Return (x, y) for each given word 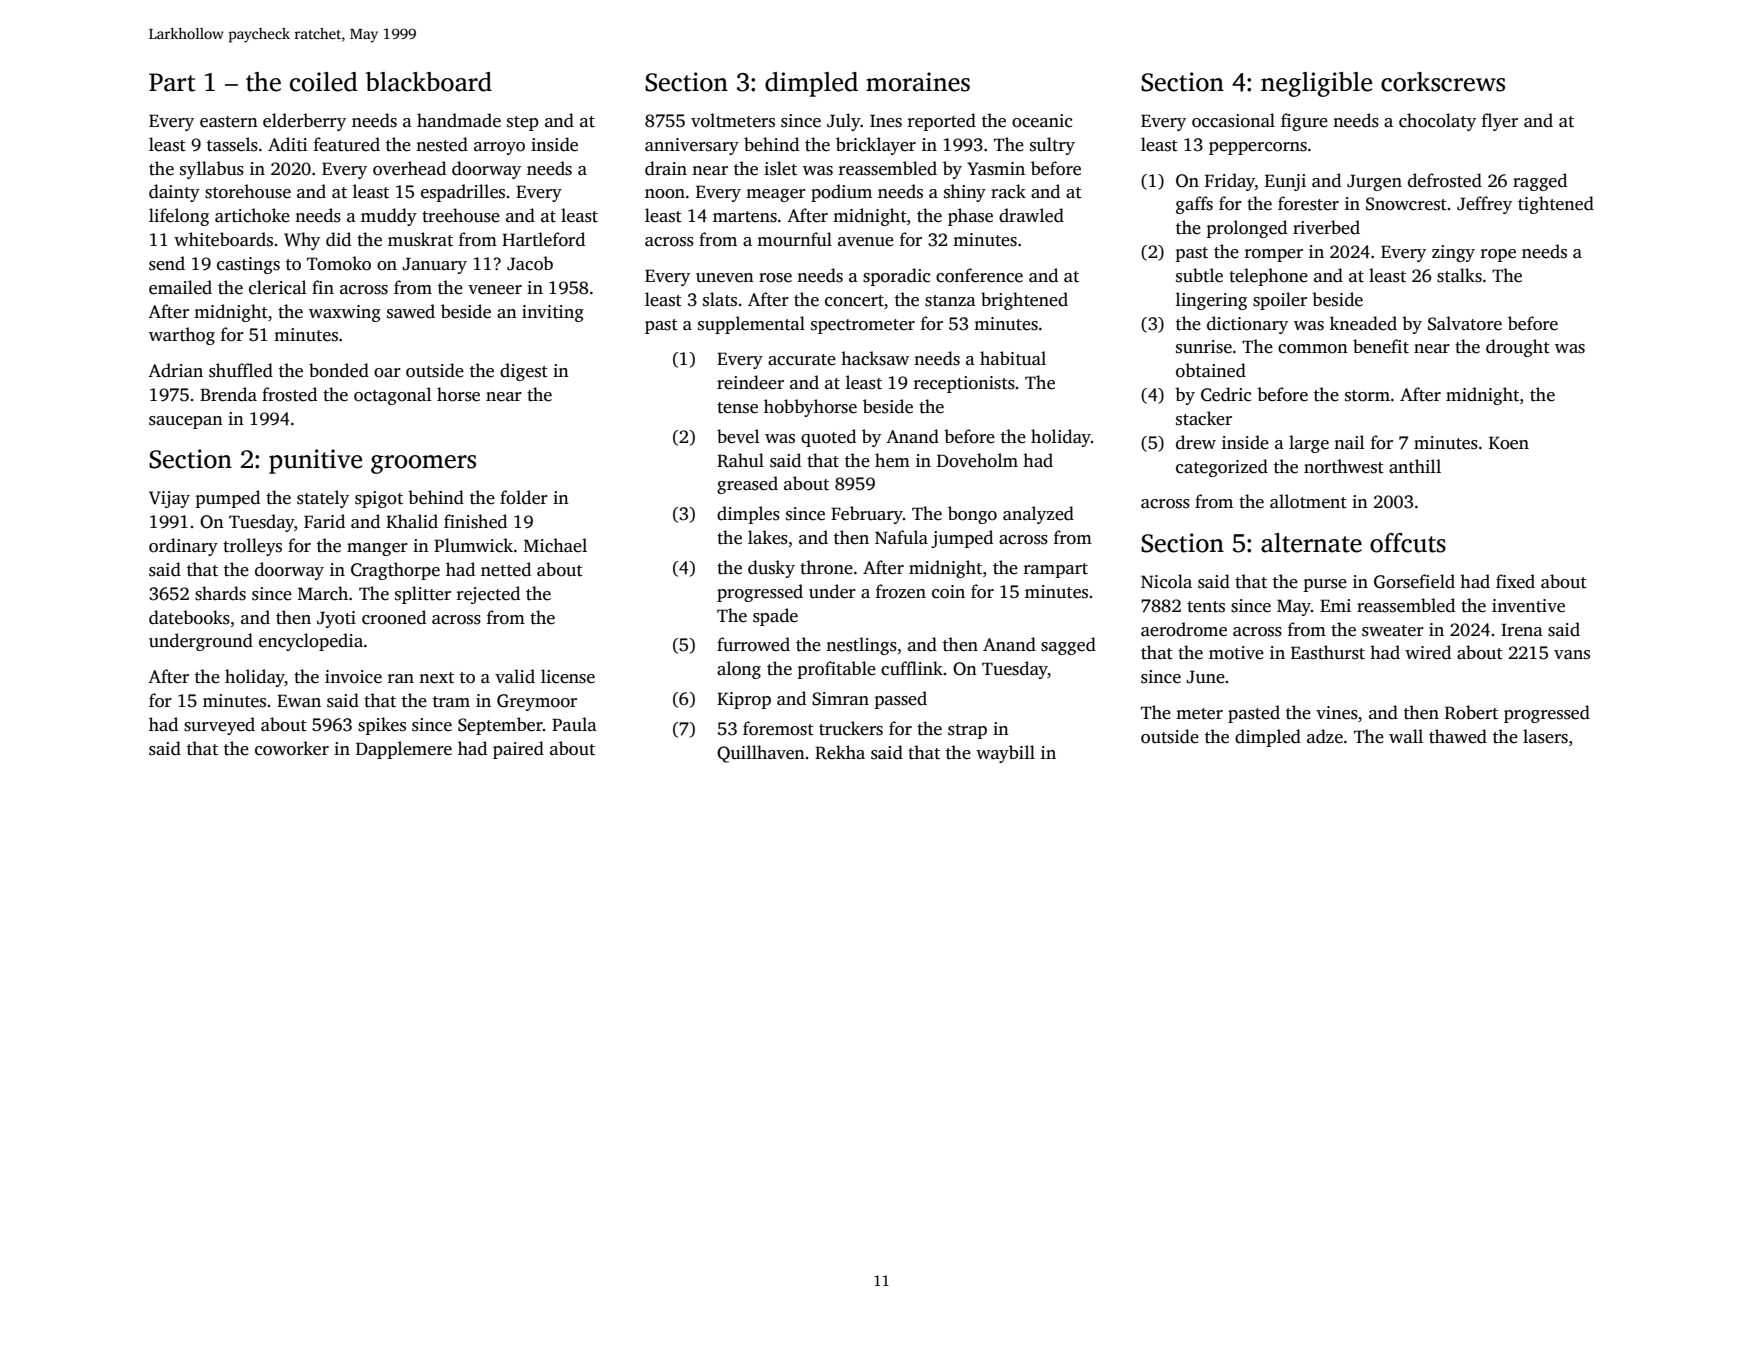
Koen (1509, 443)
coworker (292, 748)
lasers (1545, 736)
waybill (1005, 754)
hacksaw (875, 358)
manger (377, 549)
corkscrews (1443, 82)
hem (892, 460)
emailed (180, 287)
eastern (229, 122)
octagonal (393, 396)
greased (747, 485)
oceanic (1042, 121)
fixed (1515, 581)
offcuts (1408, 543)
